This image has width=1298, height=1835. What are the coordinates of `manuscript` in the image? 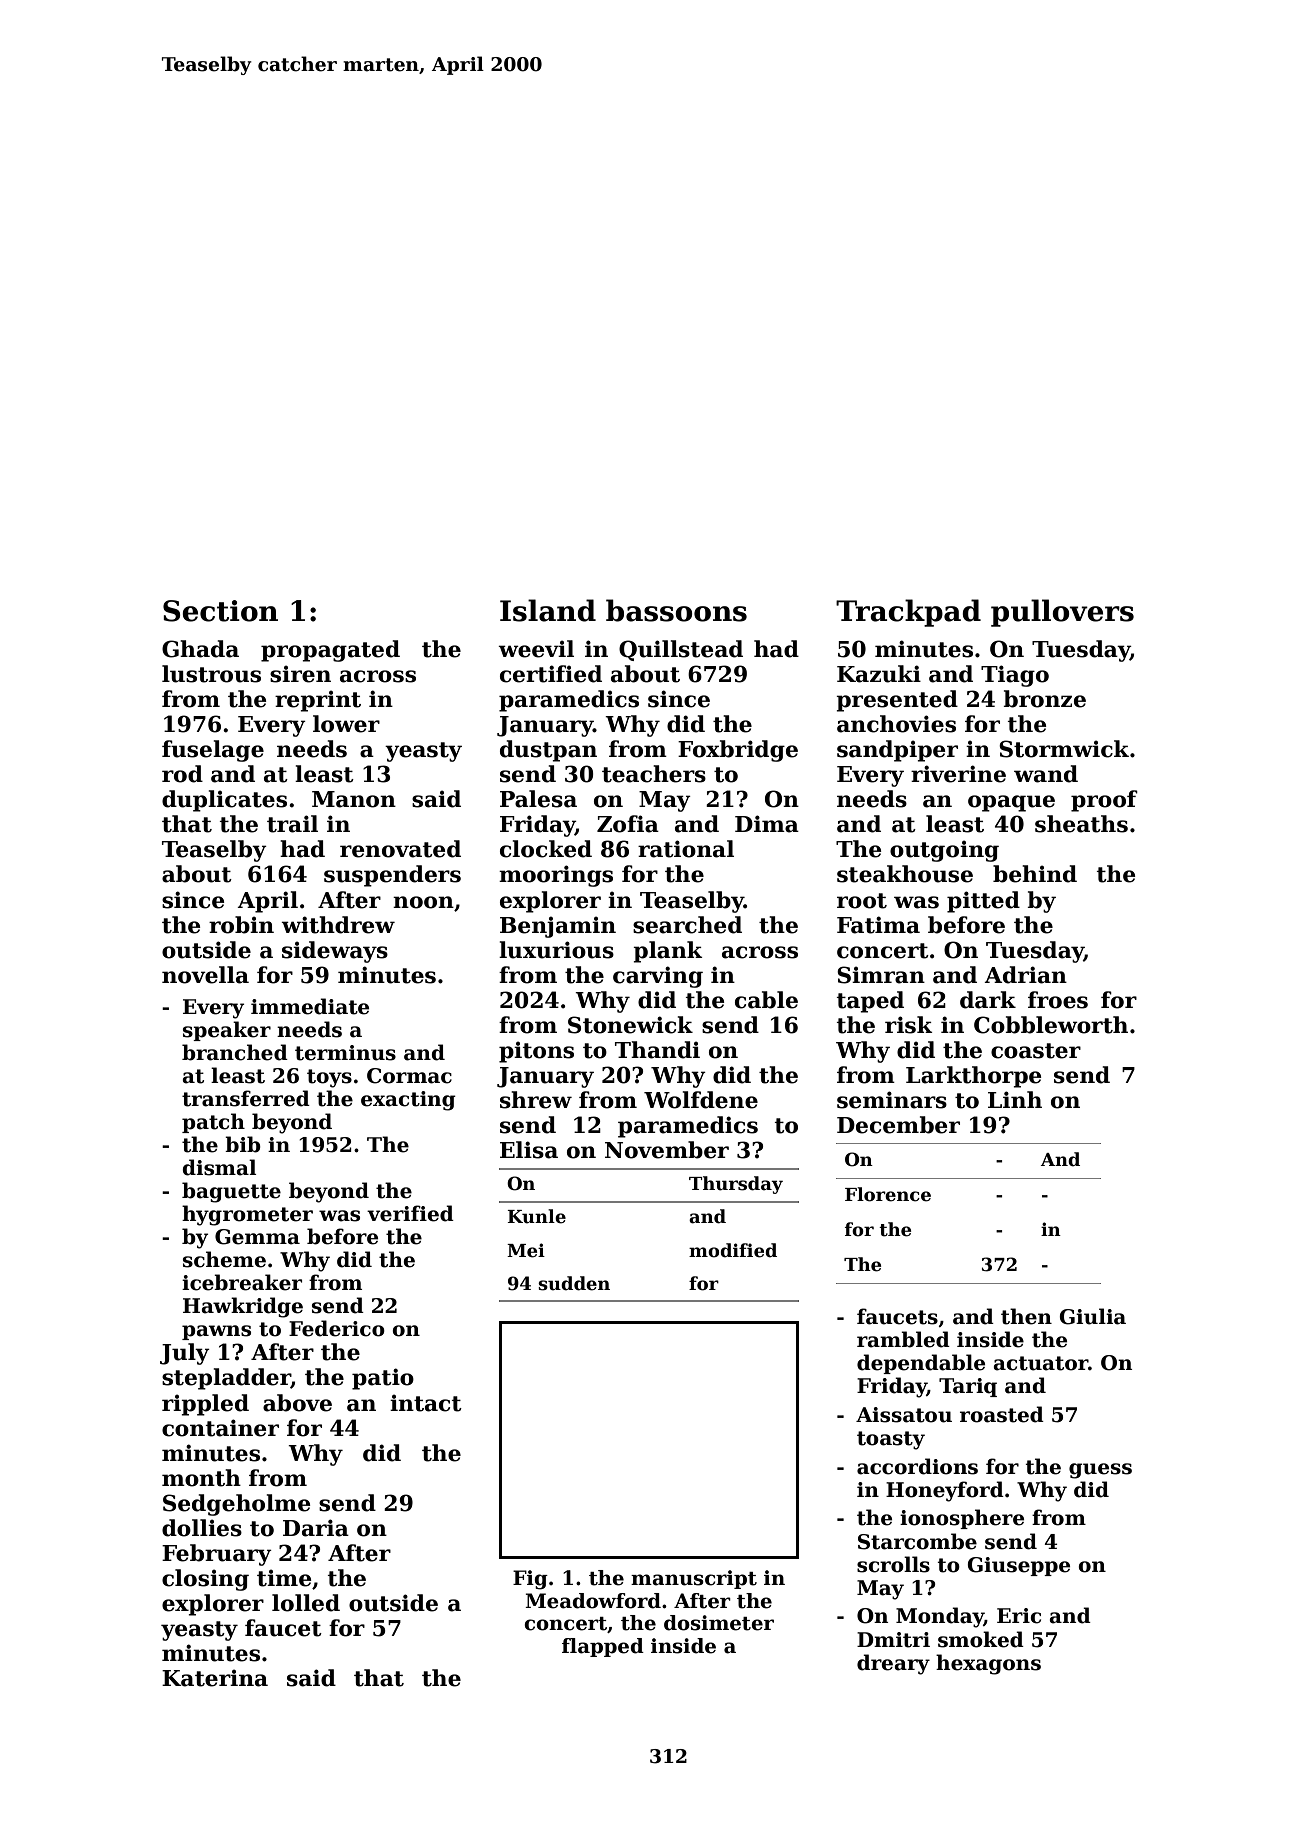 It's located at (694, 1579).
